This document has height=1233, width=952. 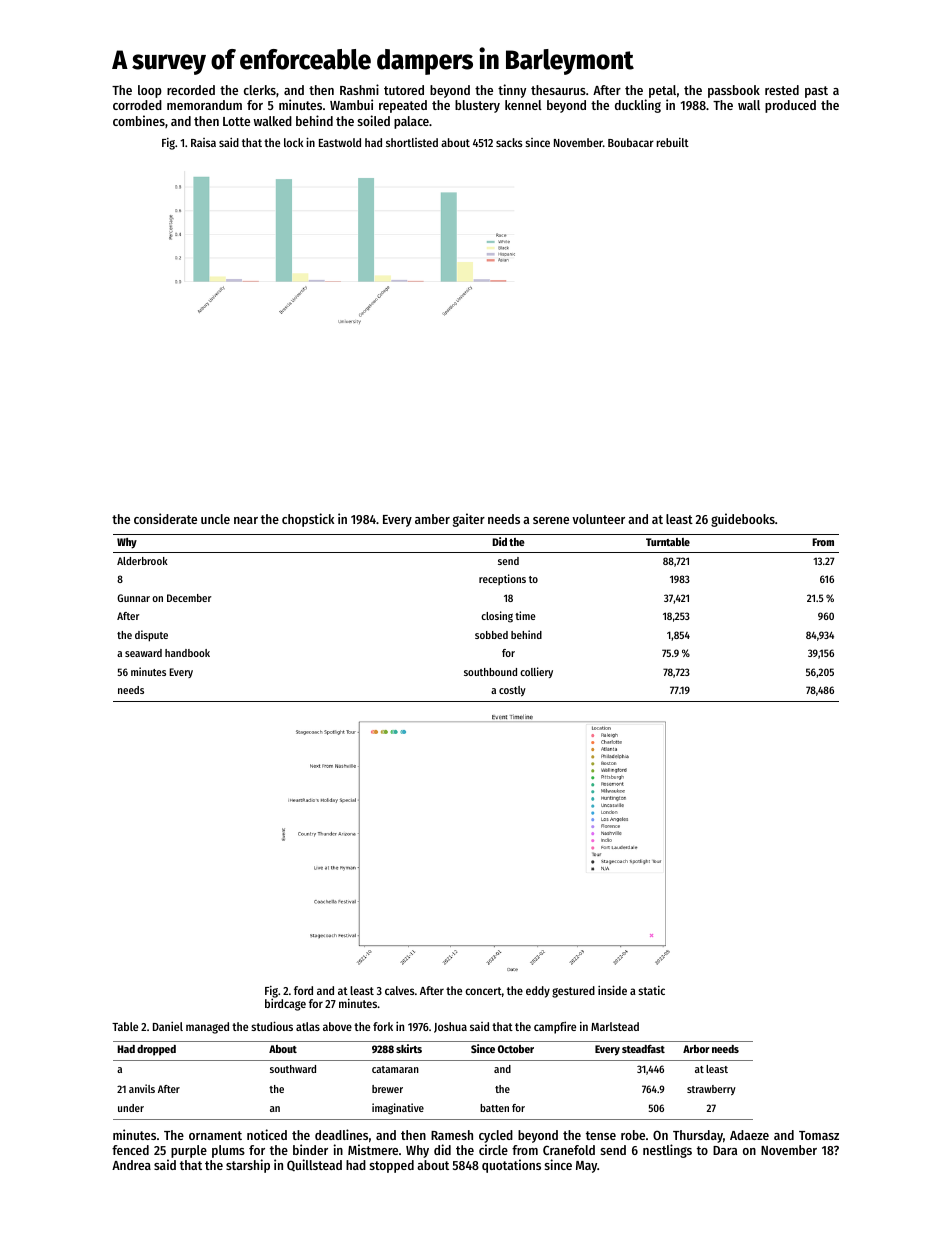 What do you see at coordinates (215, 519) in the document?
I see `uncle` at bounding box center [215, 519].
